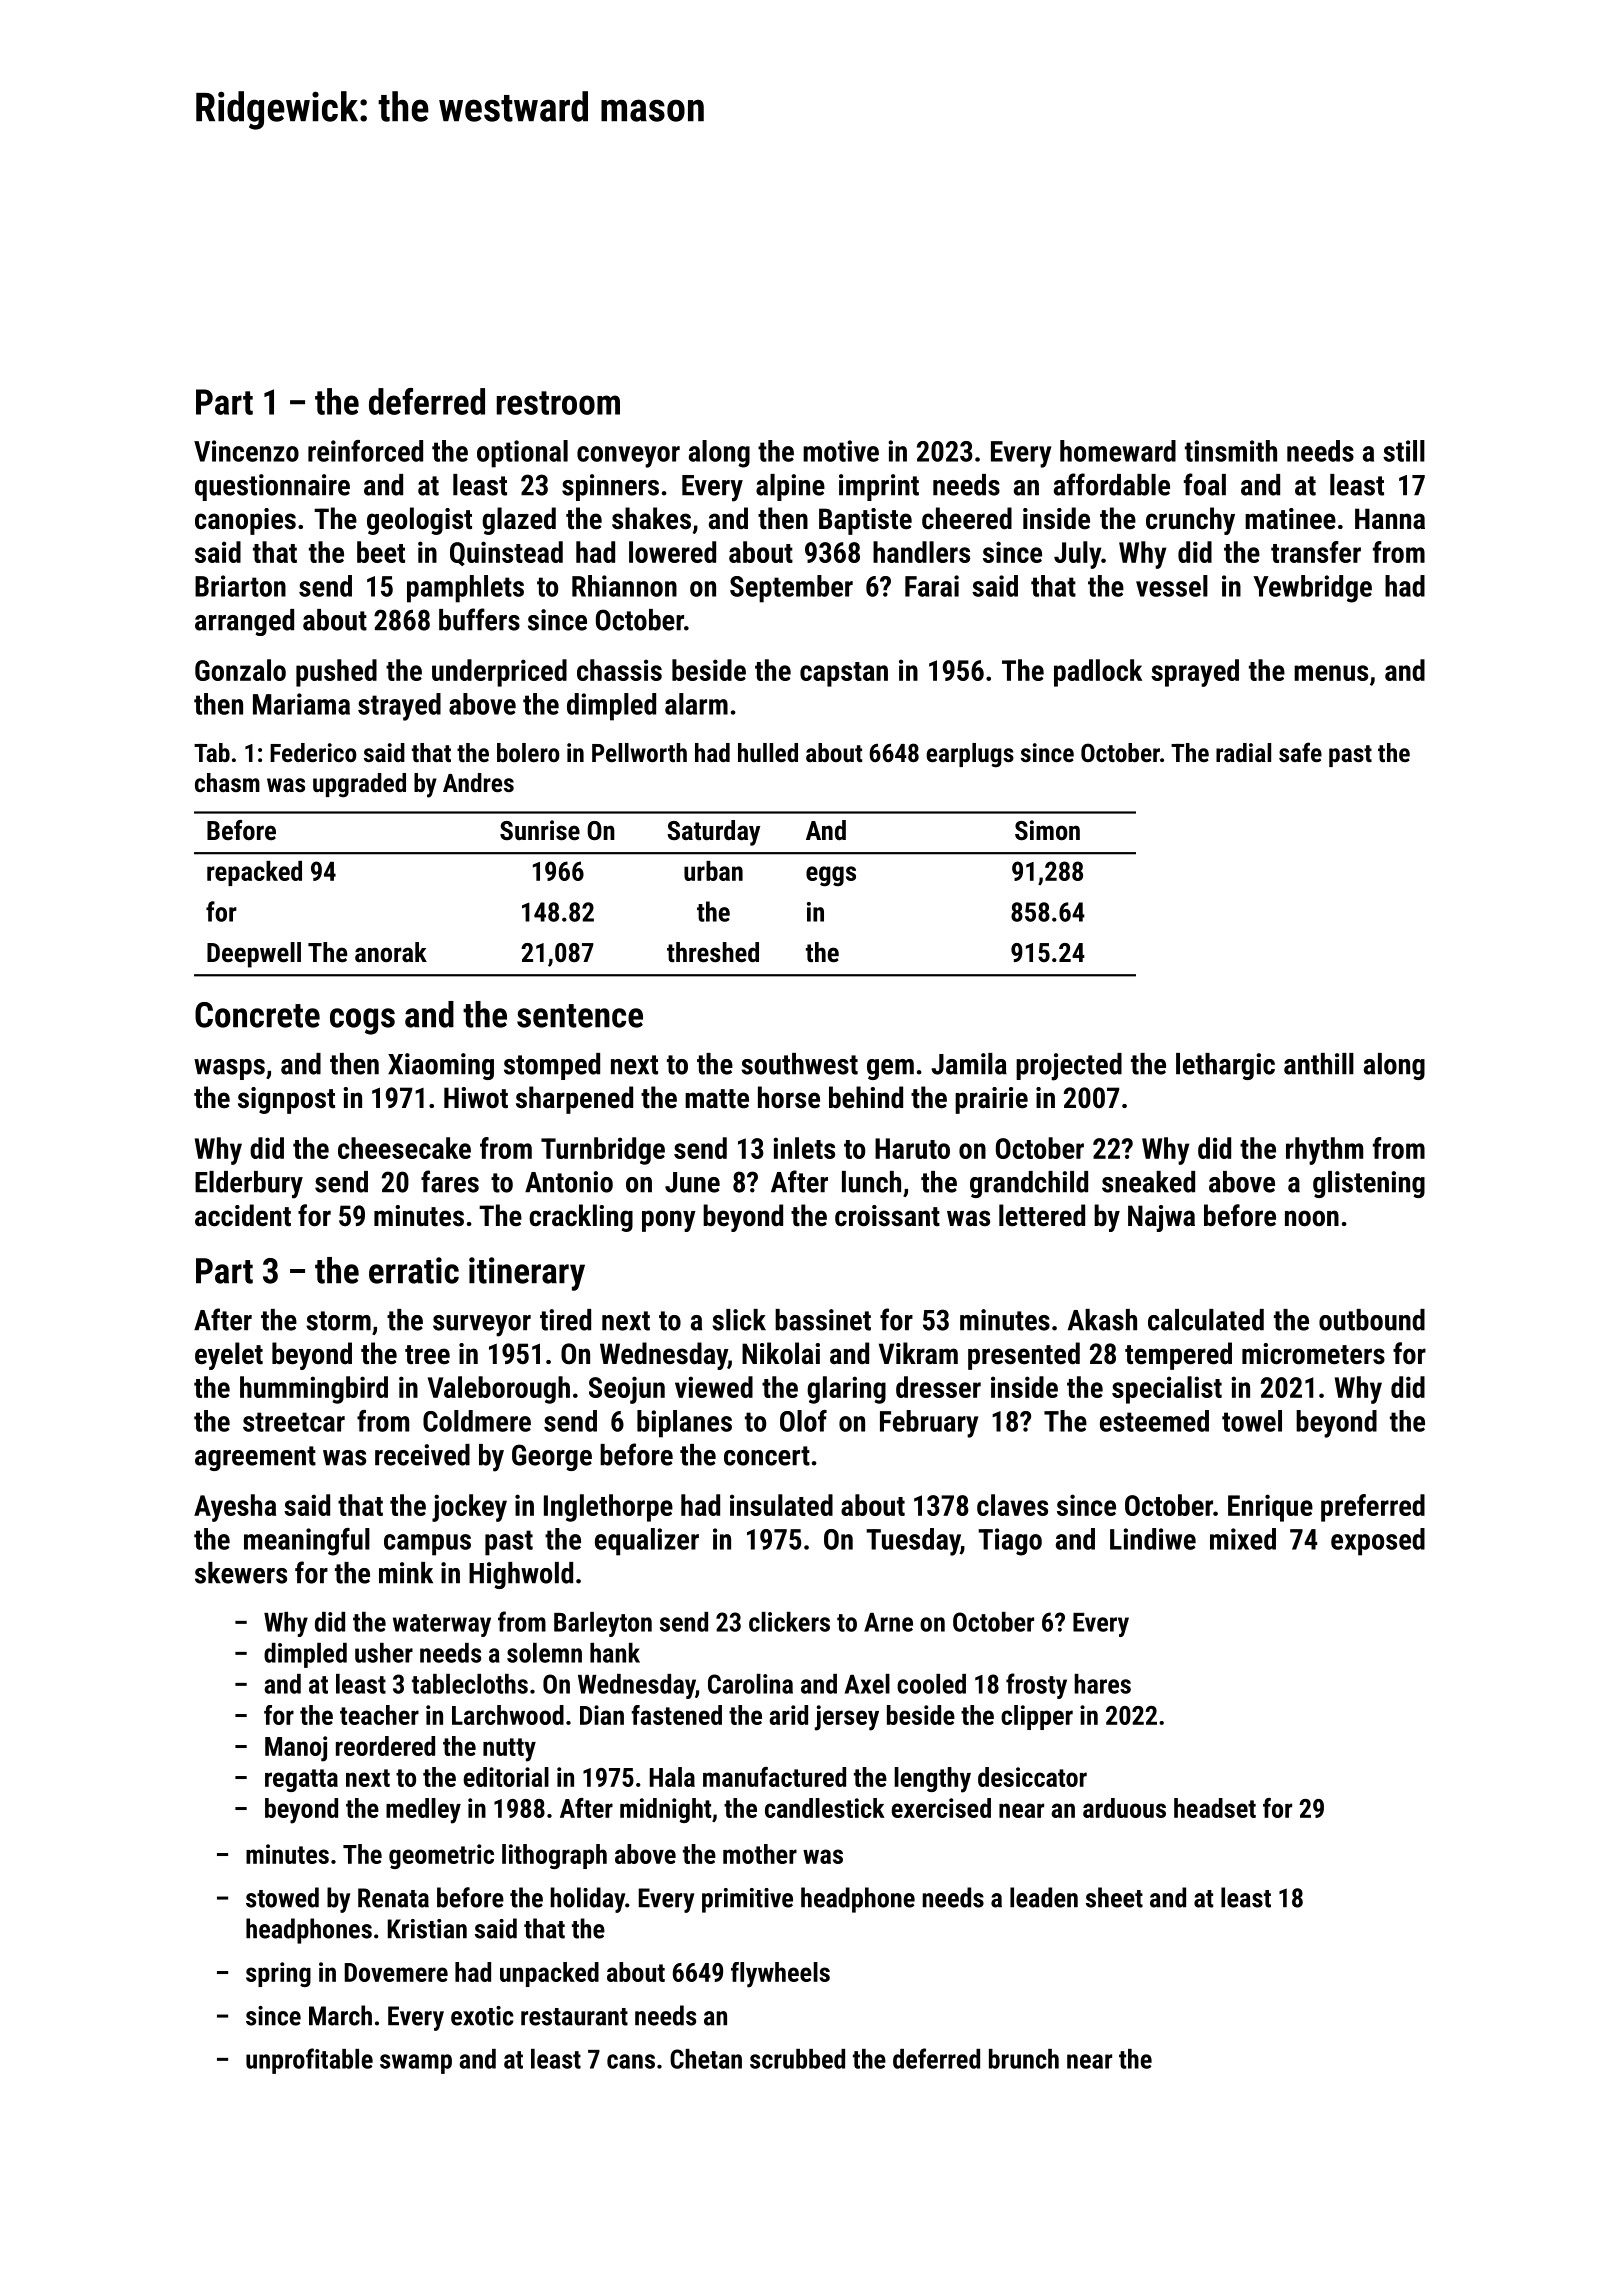 The height and width of the image is (2292, 1620). I want to click on Simon, so click(1047, 830).
